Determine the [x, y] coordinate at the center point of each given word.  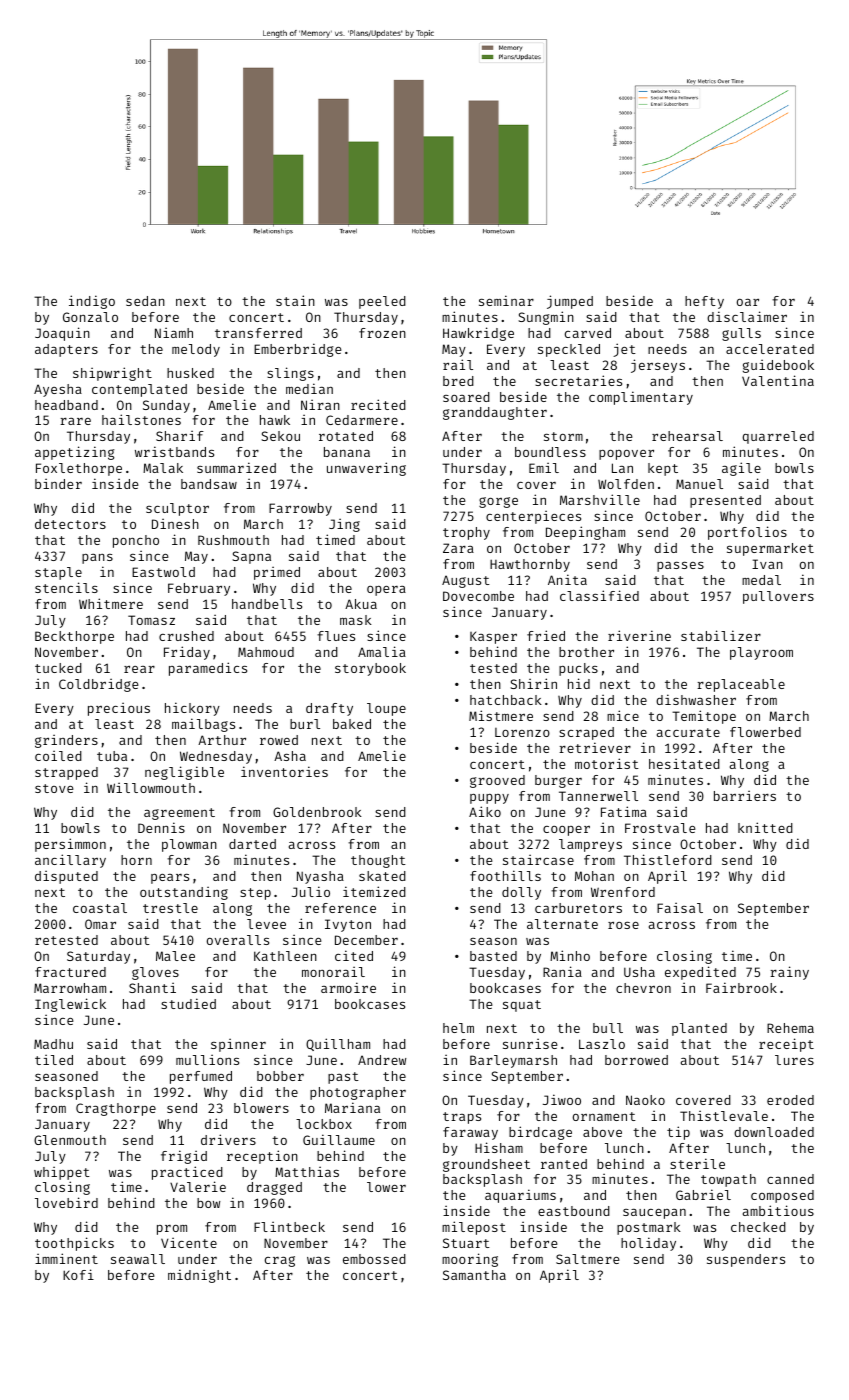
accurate [688, 732]
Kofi [78, 1274]
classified [599, 595]
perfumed [201, 1077]
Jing [344, 525]
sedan [145, 301]
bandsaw [209, 484]
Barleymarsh [513, 1061]
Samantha [474, 1275]
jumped [570, 302]
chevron [643, 988]
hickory [192, 709]
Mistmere [501, 715]
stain [295, 300]
